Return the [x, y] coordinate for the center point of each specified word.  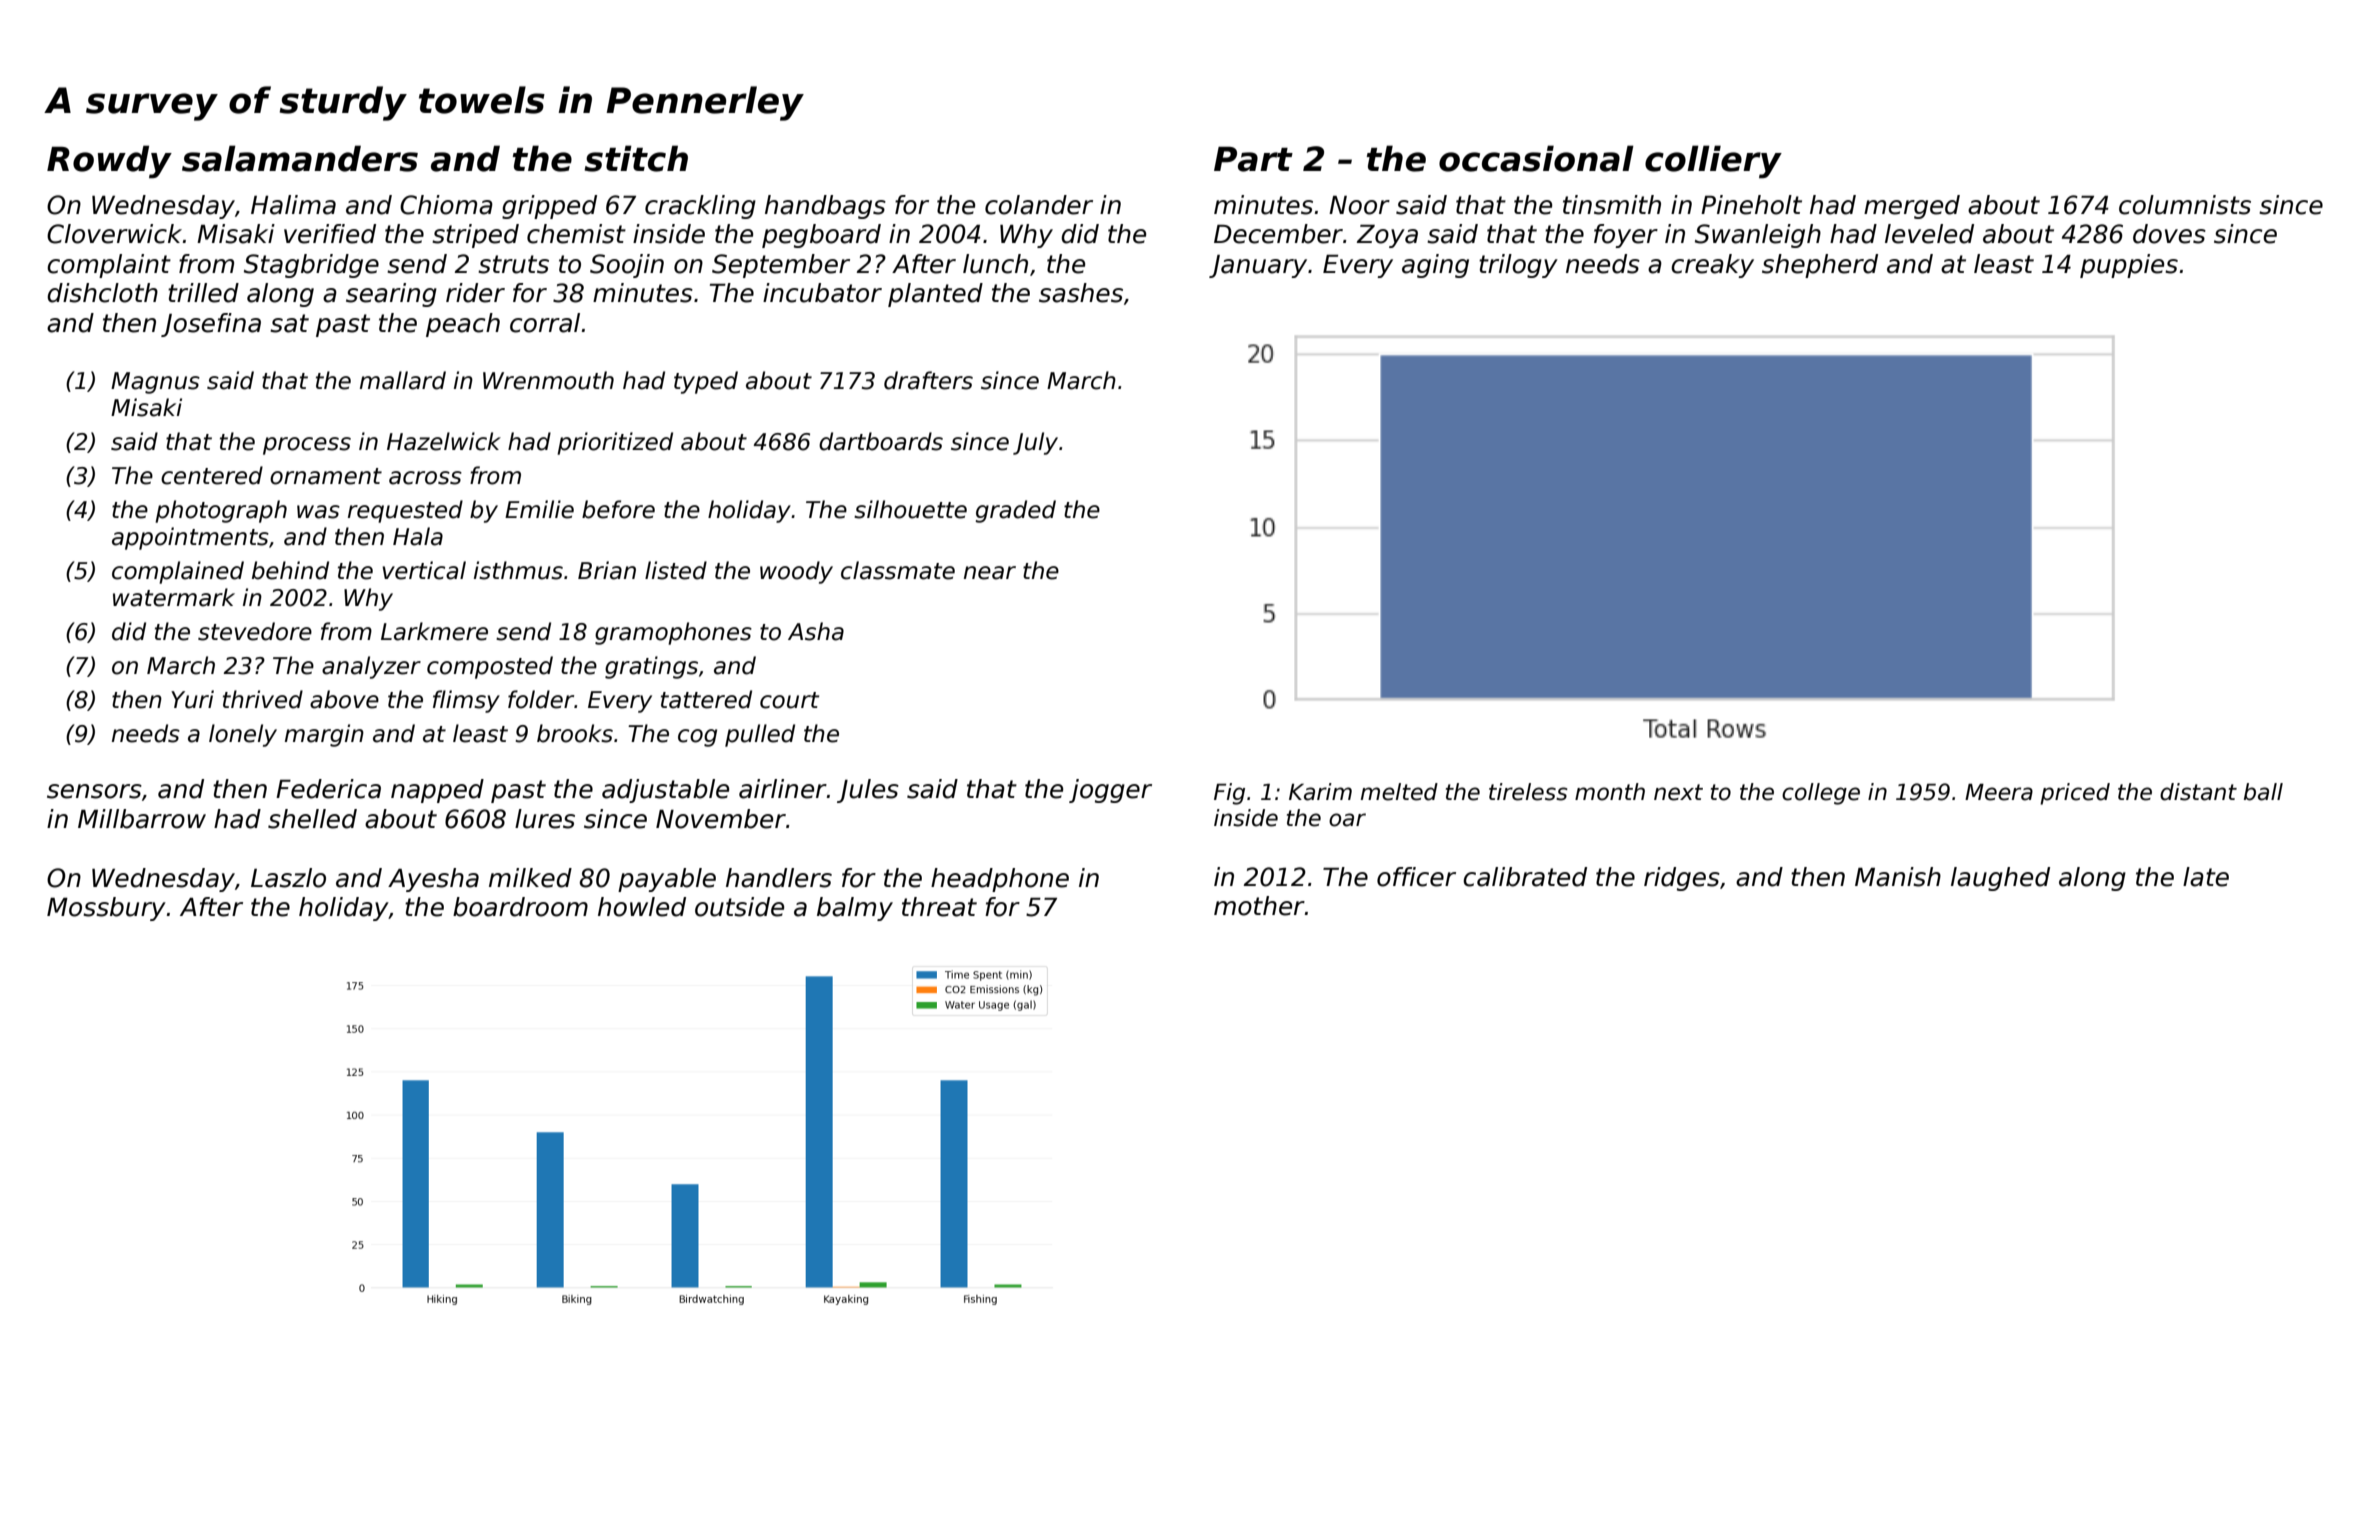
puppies [2129, 266]
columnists [2185, 205]
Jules [868, 791]
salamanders [300, 158]
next [1678, 792]
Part [1253, 159]
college [1821, 794]
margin [324, 735]
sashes [1081, 293]
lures [545, 819]
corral [545, 323]
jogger [1110, 791]
